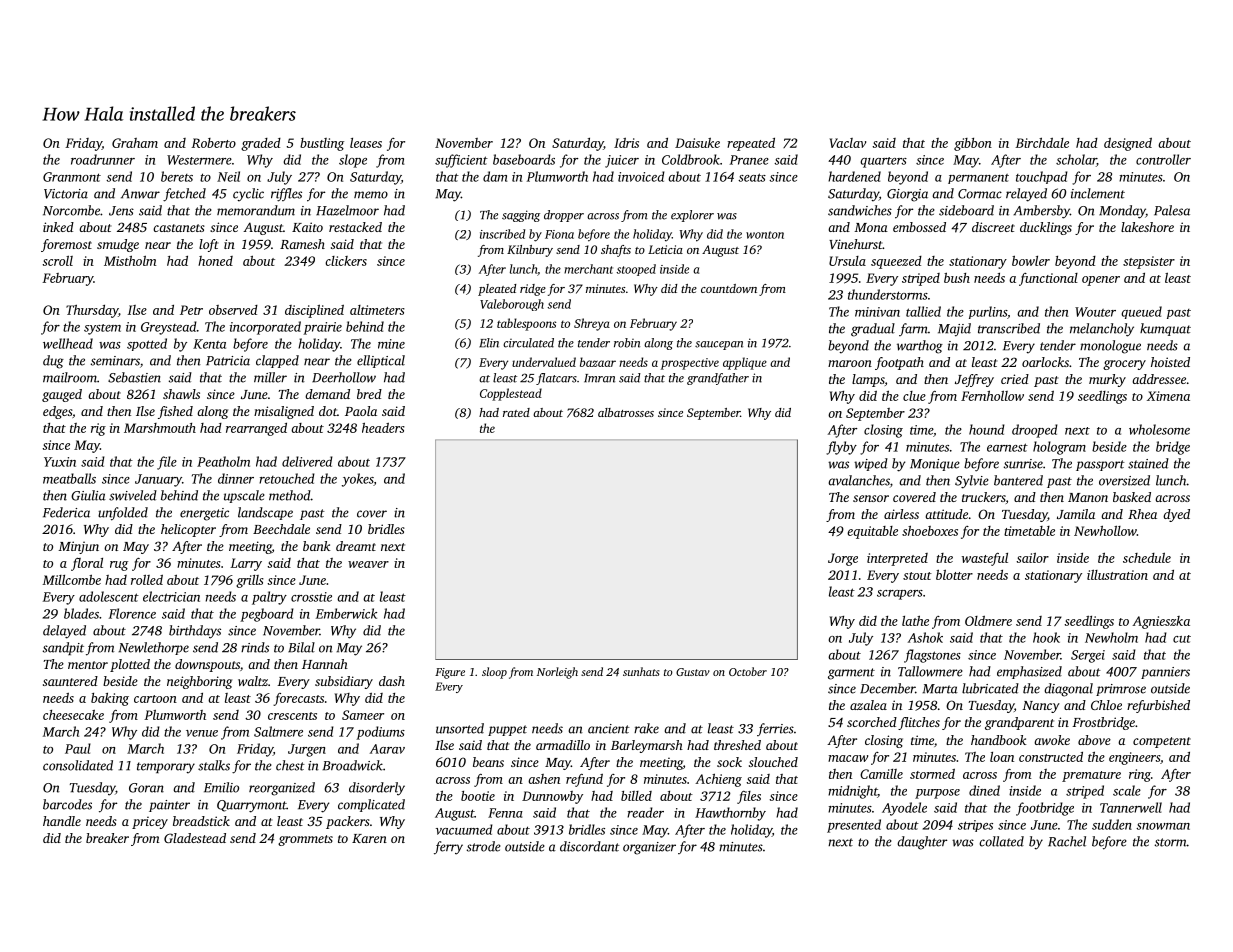 Image resolution: width=1233 pixels, height=952 pixels. Describe the element at coordinates (856, 244) in the screenshot. I see `Vinehurst` at that location.
